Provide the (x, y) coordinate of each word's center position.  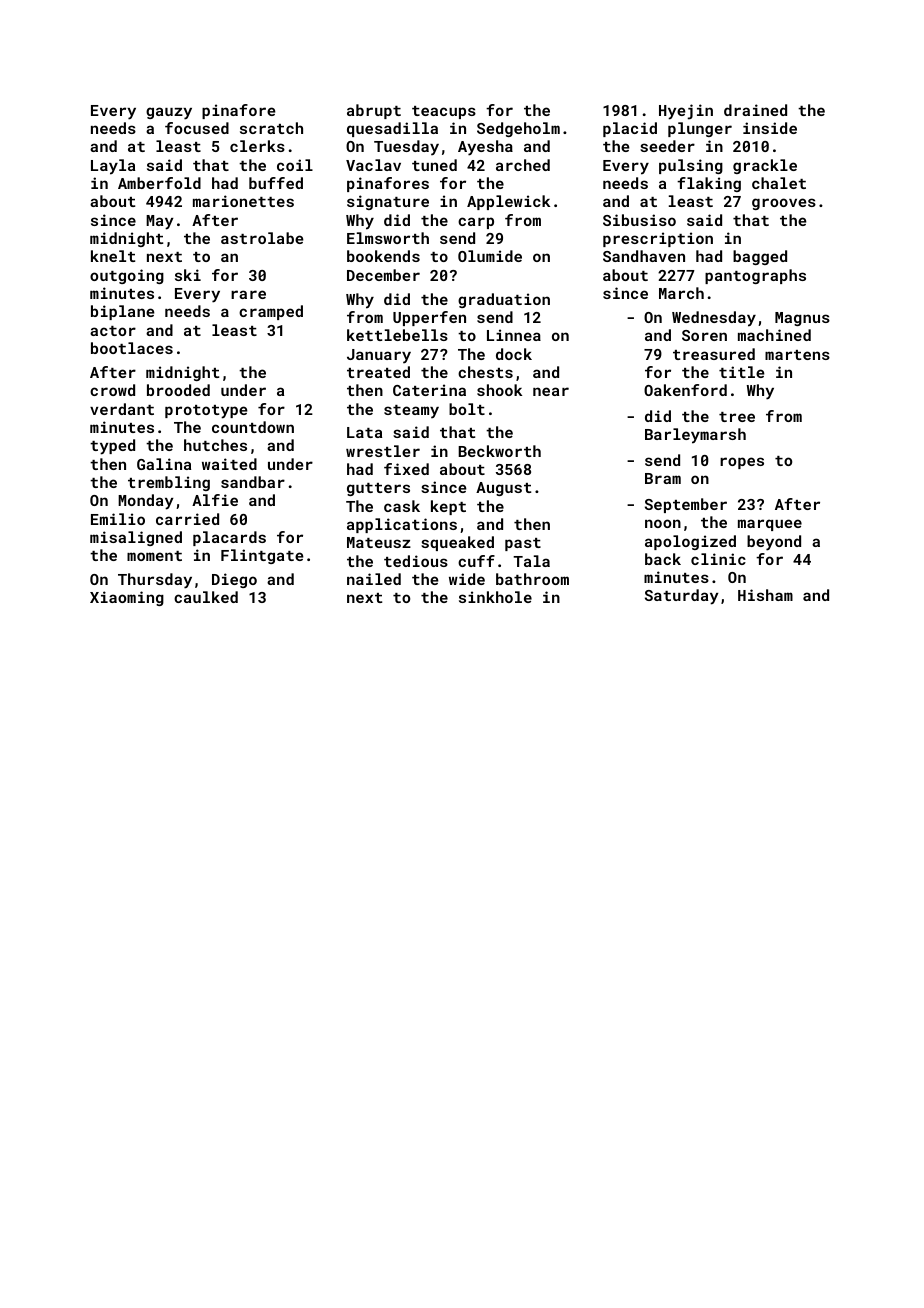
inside (770, 128)
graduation (504, 300)
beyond (774, 543)
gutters (378, 489)
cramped (271, 312)
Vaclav (373, 165)
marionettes (243, 201)
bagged (760, 257)
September (686, 505)
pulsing (691, 166)
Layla (113, 167)
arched (523, 165)
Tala (531, 561)
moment (154, 556)
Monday (146, 502)
